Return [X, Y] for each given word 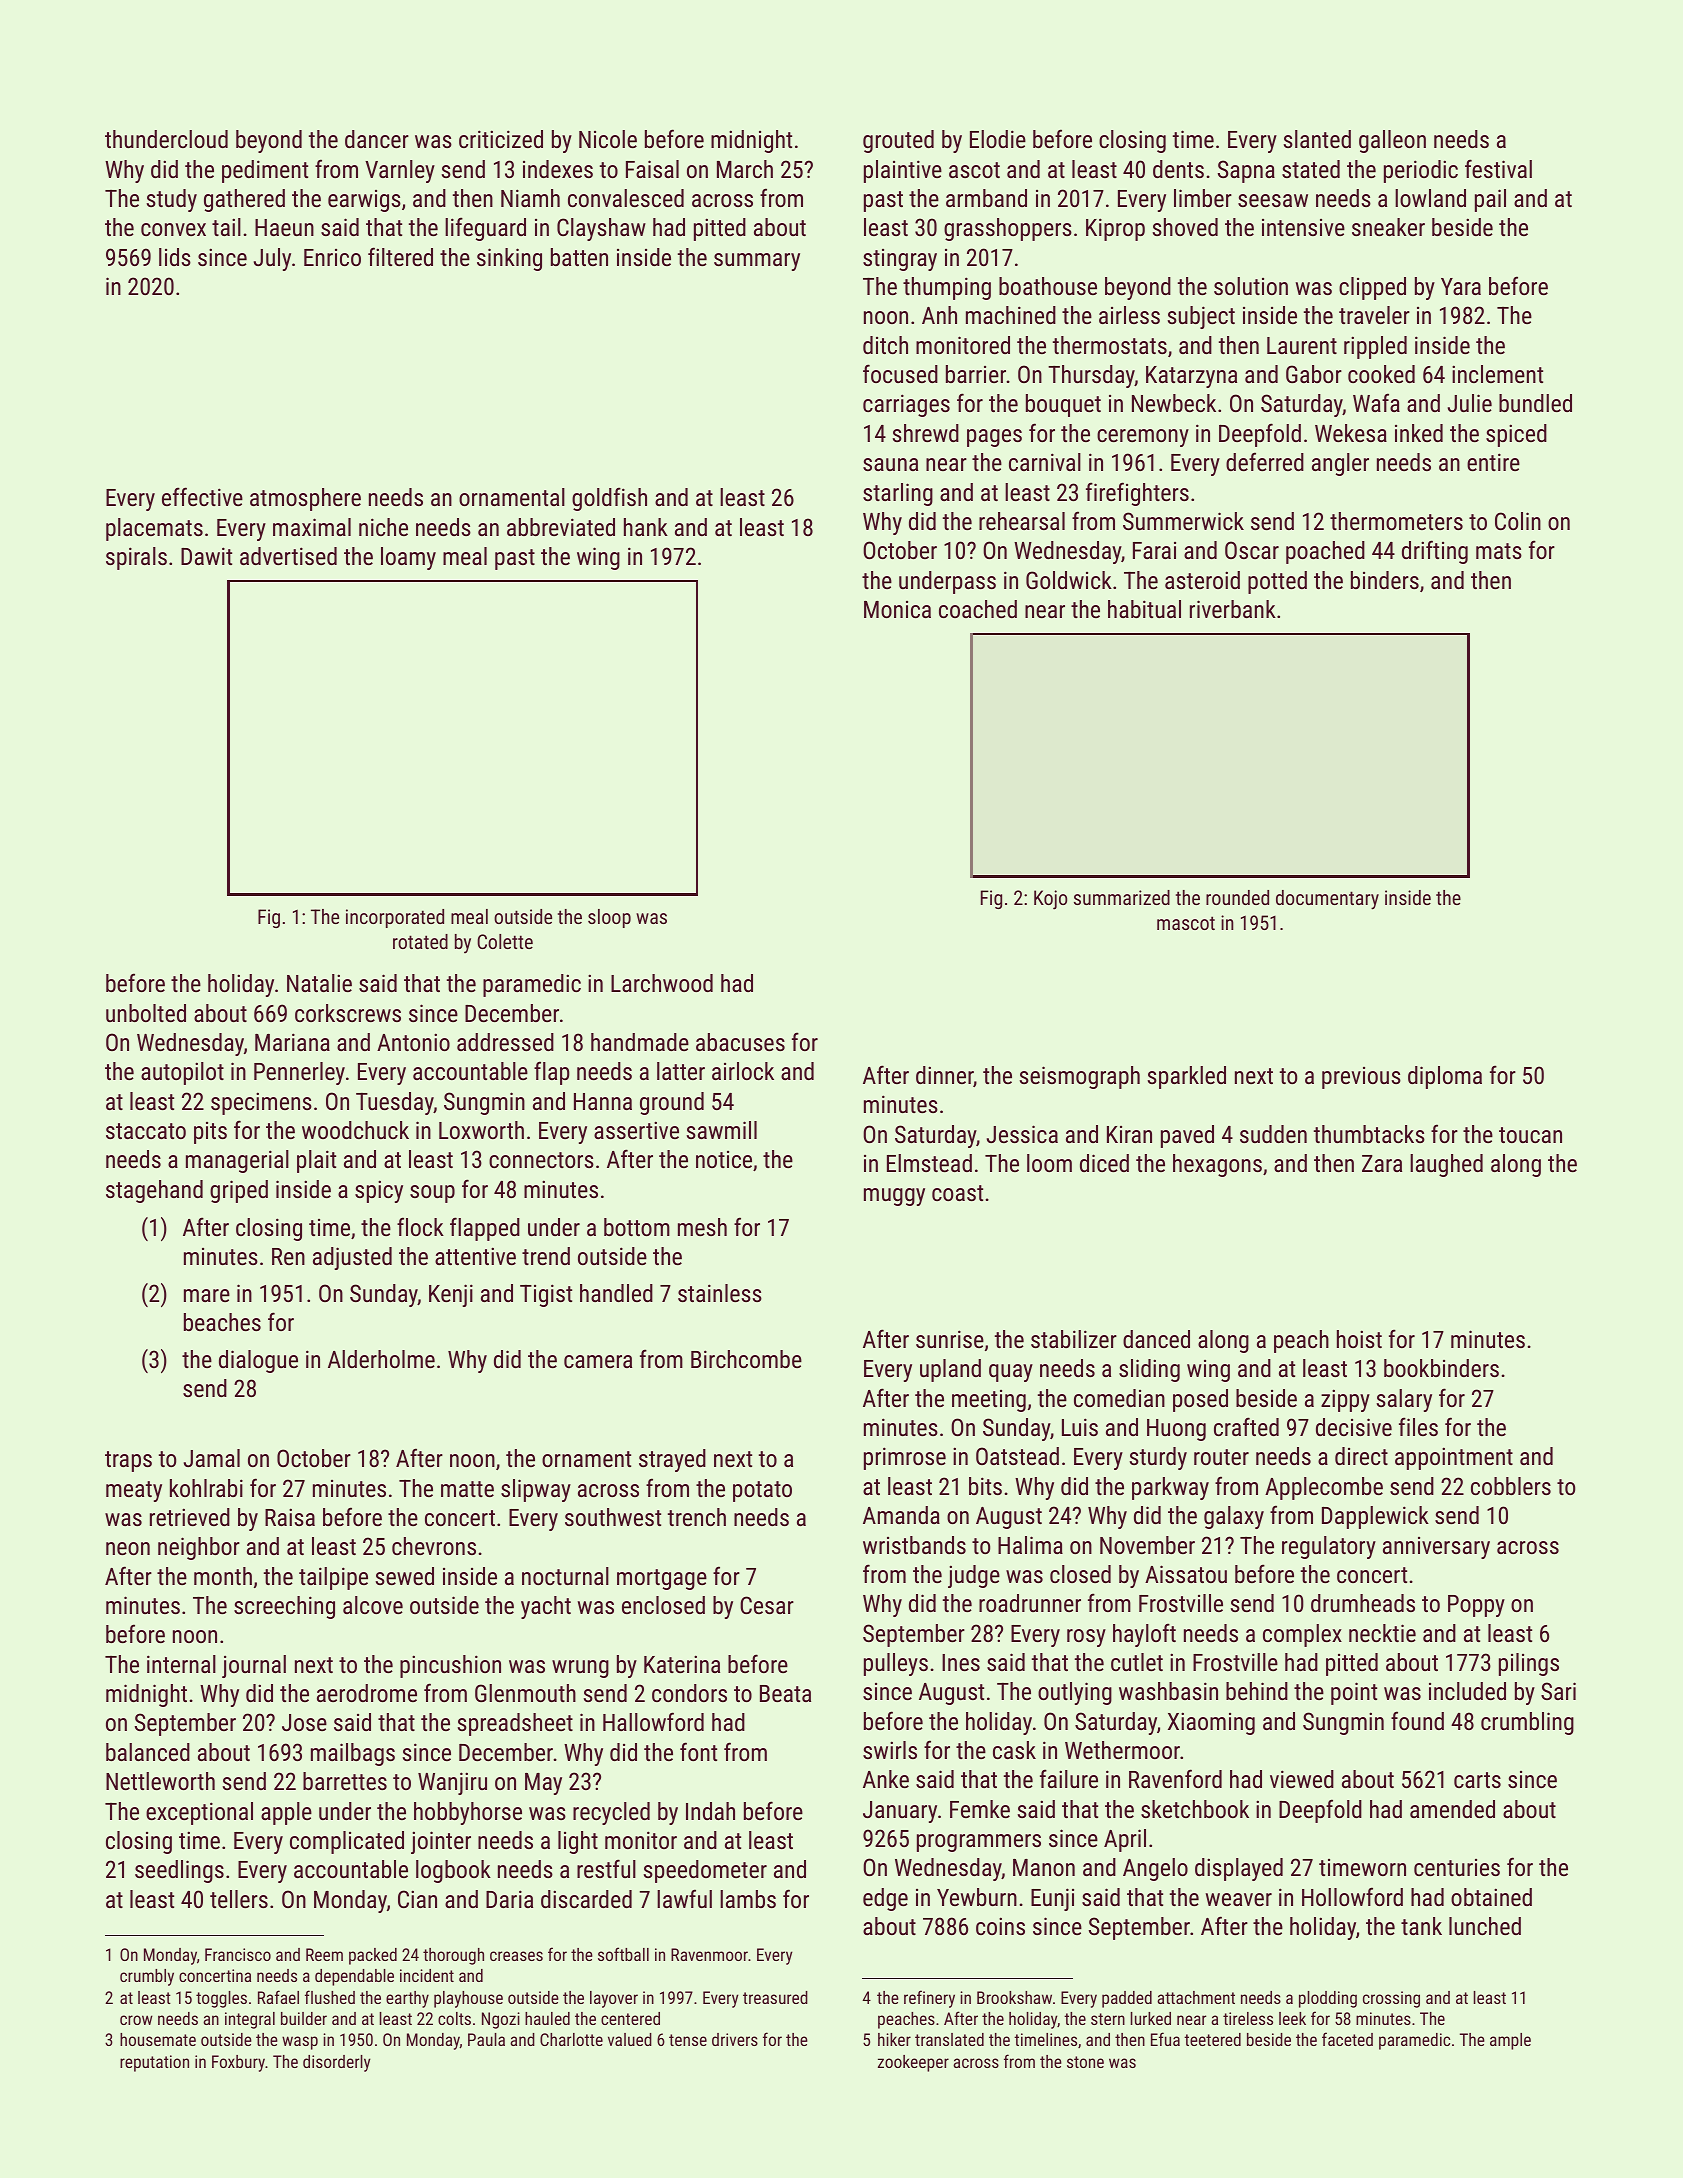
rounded [1237, 897]
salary [1404, 1400]
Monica [897, 609]
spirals [136, 558]
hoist [1359, 1339]
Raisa [290, 1517]
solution [1251, 286]
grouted [898, 141]
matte [467, 1489]
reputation [154, 2063]
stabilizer [1074, 1339]
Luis [1080, 1427]
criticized [501, 139]
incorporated [395, 918]
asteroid [1202, 580]
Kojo [1050, 900]
